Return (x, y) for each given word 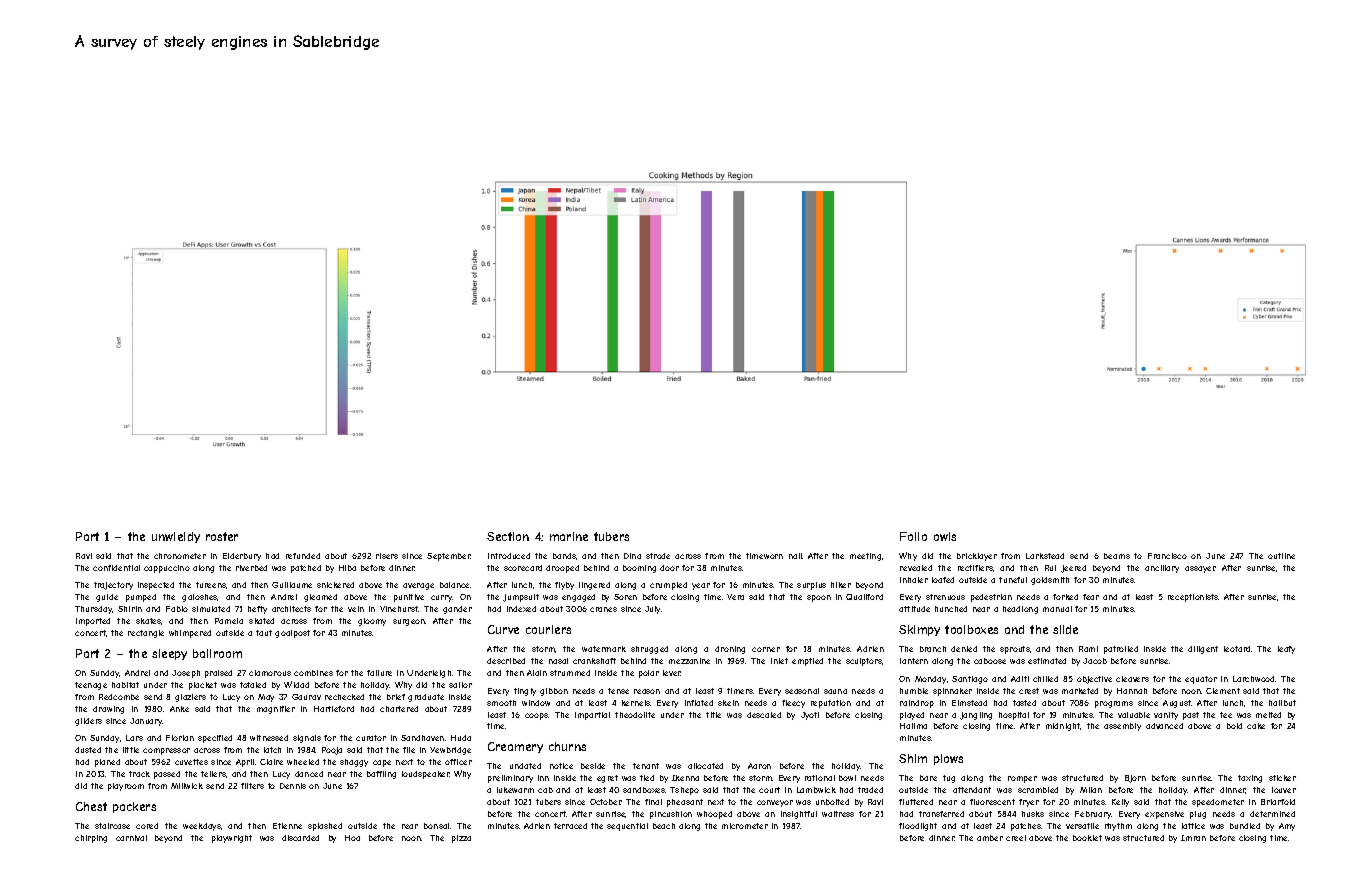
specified (215, 739)
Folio (913, 536)
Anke (179, 709)
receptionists (1193, 598)
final (653, 802)
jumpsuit (521, 598)
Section (508, 536)
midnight (1063, 727)
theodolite (635, 715)
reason (647, 691)
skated (261, 621)
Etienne (287, 826)
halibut (1282, 703)
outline (1281, 556)
